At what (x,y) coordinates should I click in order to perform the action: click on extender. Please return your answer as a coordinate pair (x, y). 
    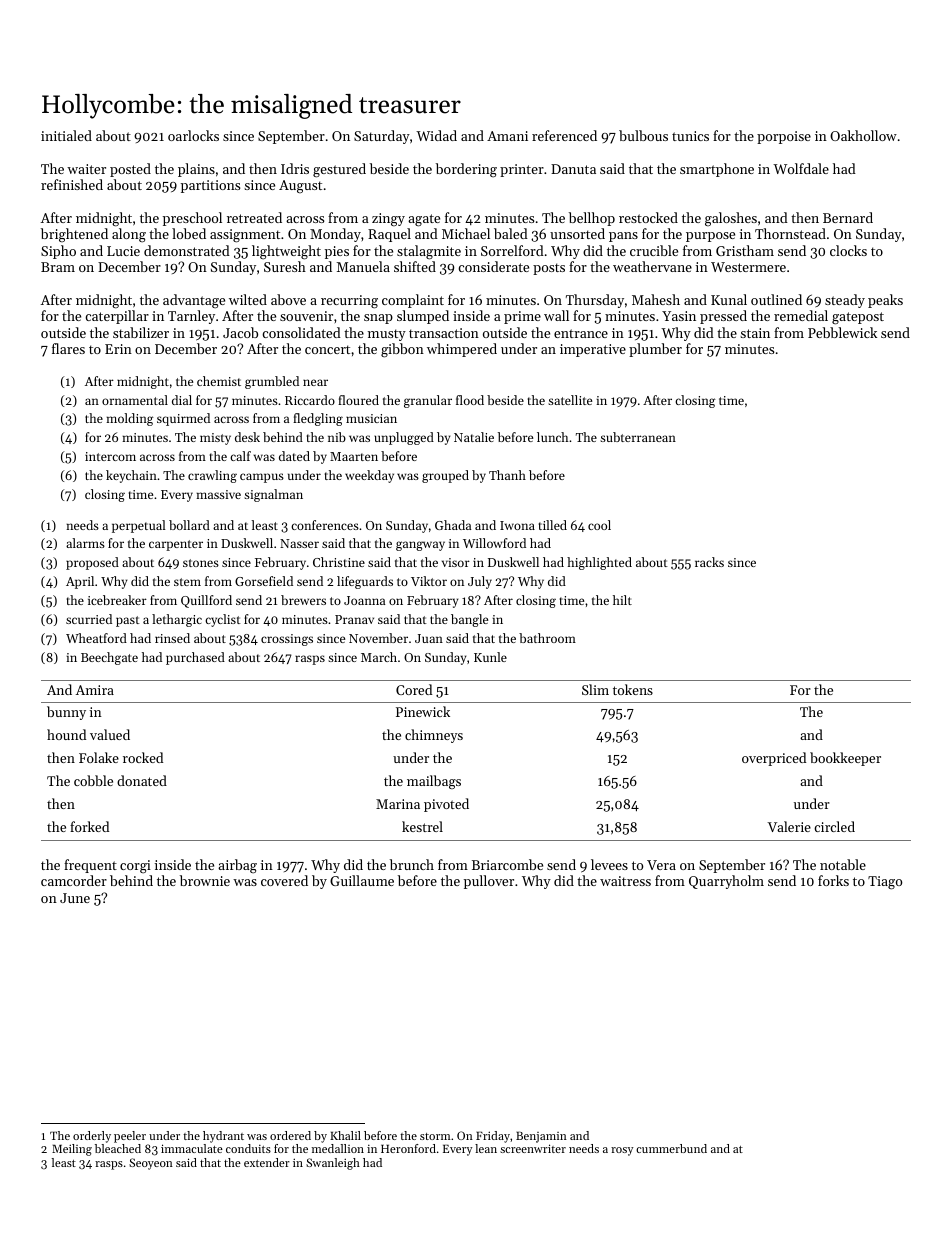
    Looking at the image, I should click on (267, 1162).
